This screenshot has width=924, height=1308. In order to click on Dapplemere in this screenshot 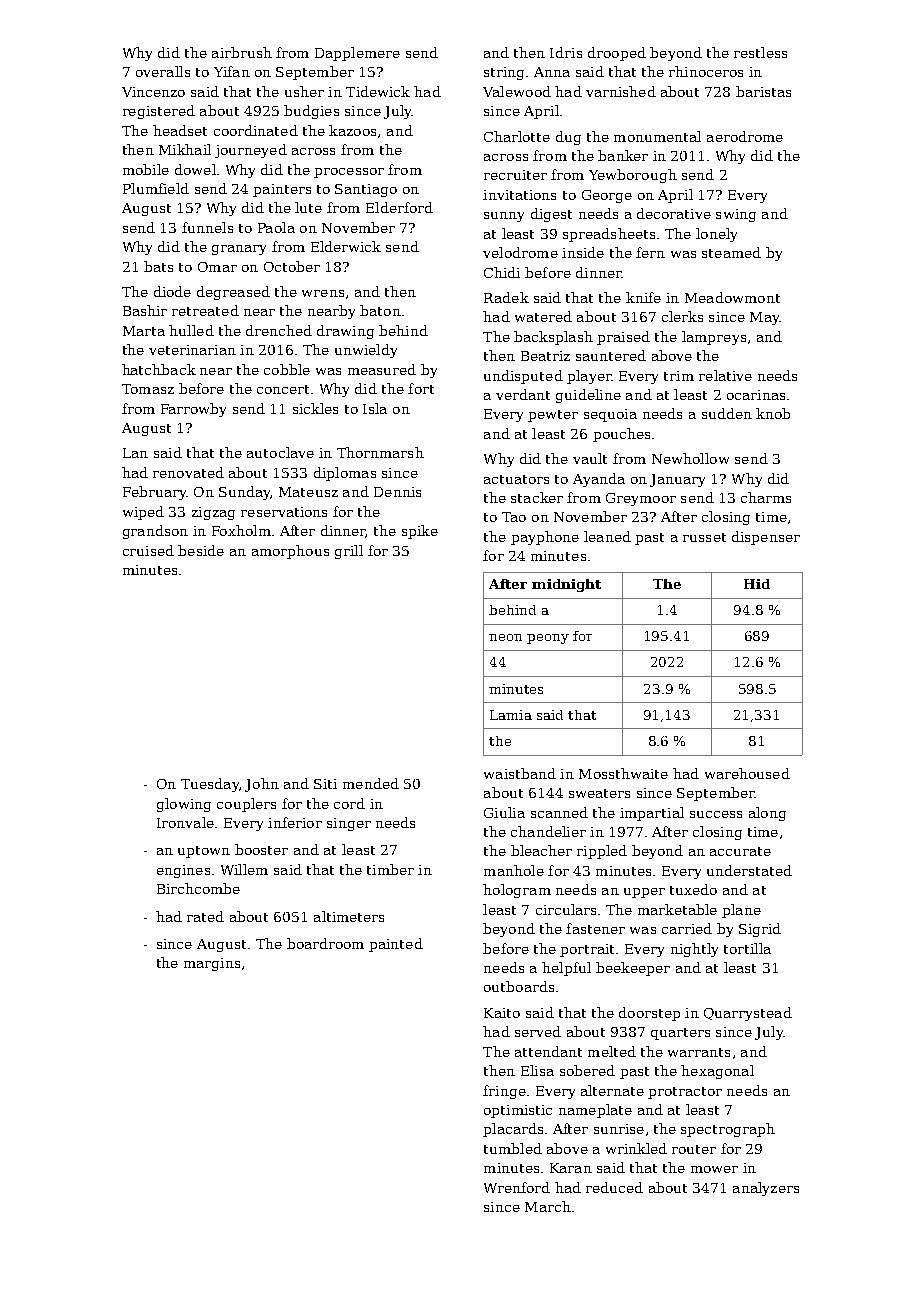, I will do `click(357, 54)`.
